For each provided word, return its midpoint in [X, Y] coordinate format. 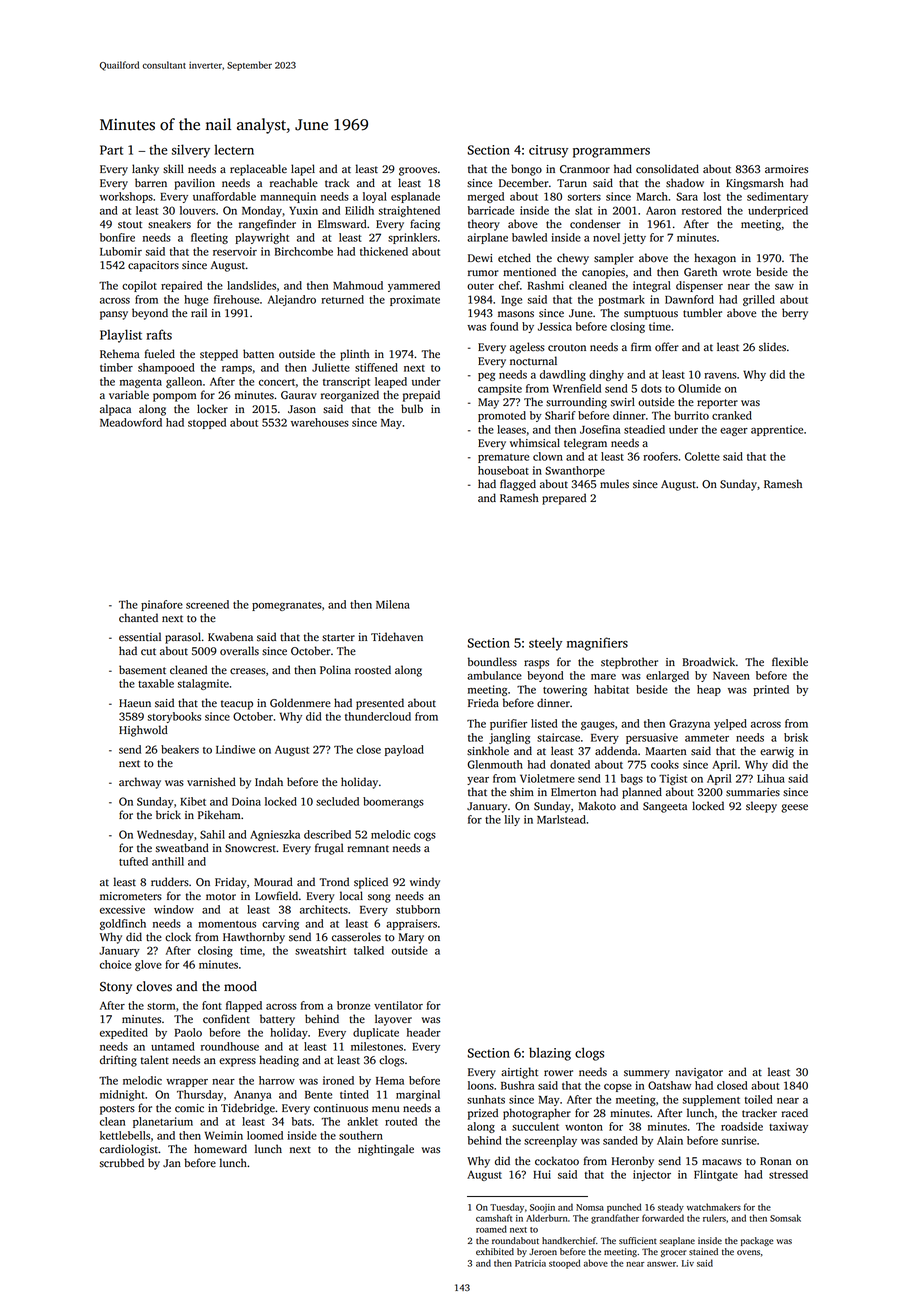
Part [111, 150]
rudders [170, 882]
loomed [265, 1135]
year [478, 781]
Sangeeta [665, 807]
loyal [375, 197]
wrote [737, 273]
